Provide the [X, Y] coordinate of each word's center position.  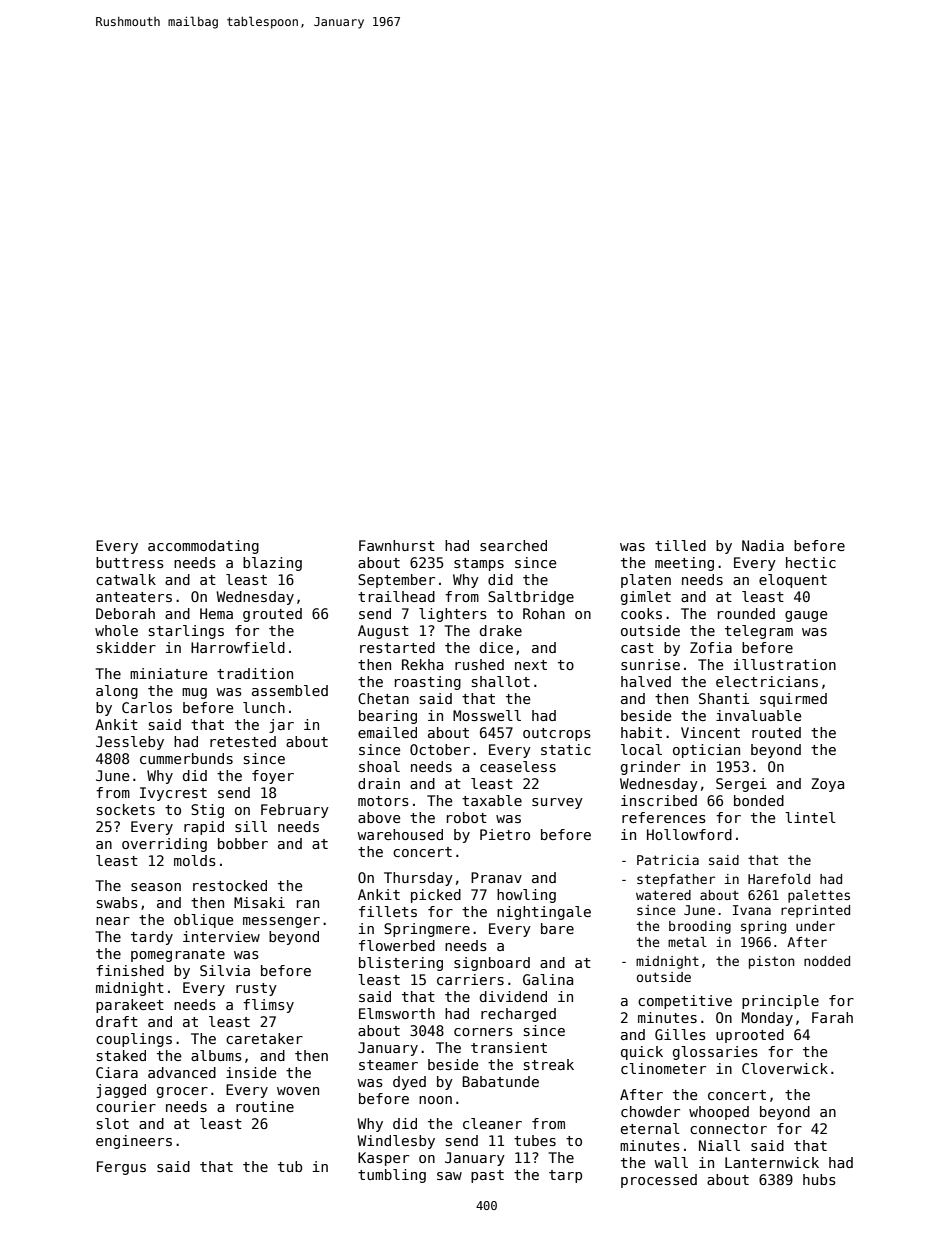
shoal [379, 766]
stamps [479, 564]
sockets [126, 809]
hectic [811, 562]
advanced [182, 1072]
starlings [186, 632]
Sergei [741, 785]
